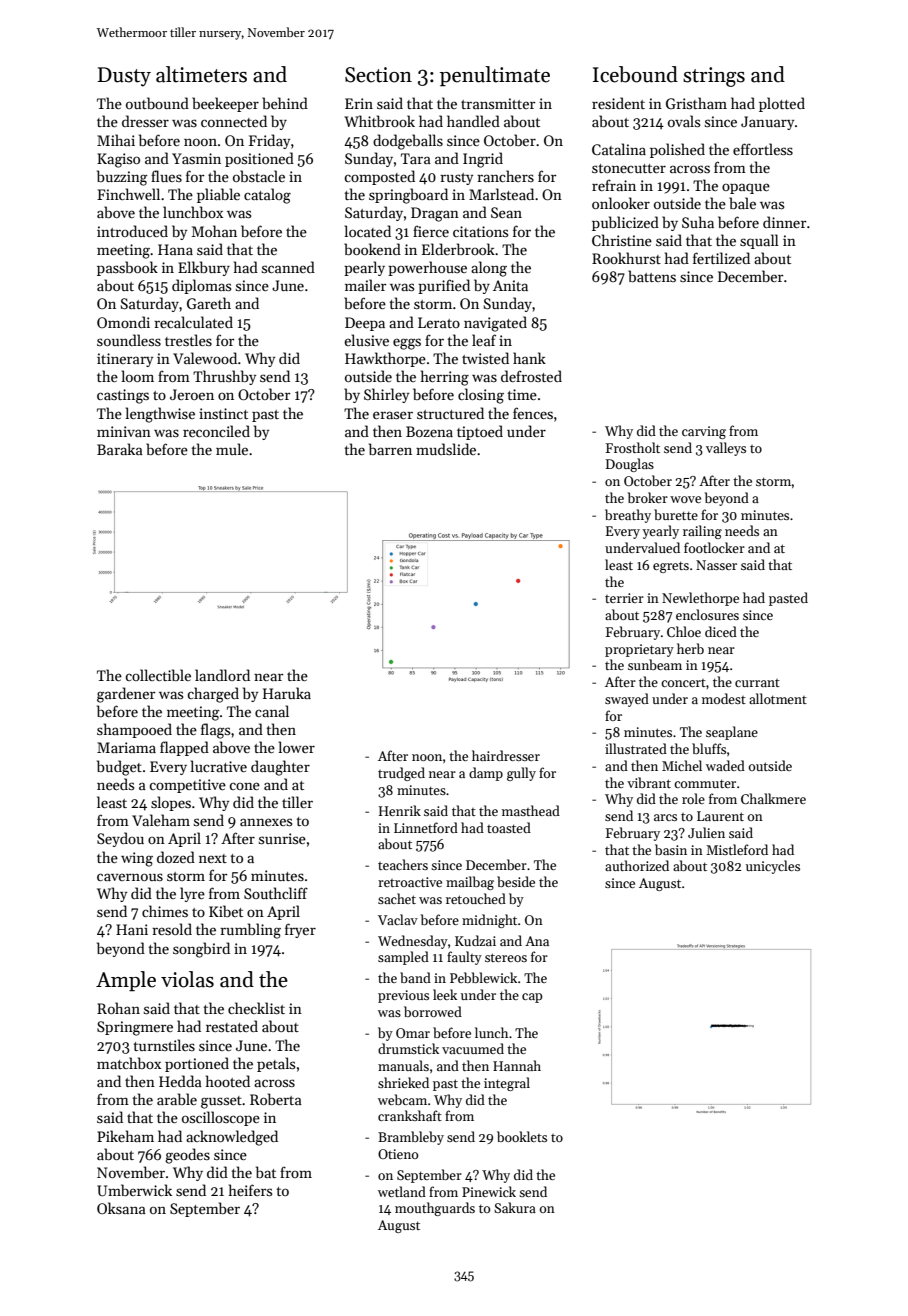  Describe the element at coordinates (444, 286) in the screenshot. I see `purified` at that location.
